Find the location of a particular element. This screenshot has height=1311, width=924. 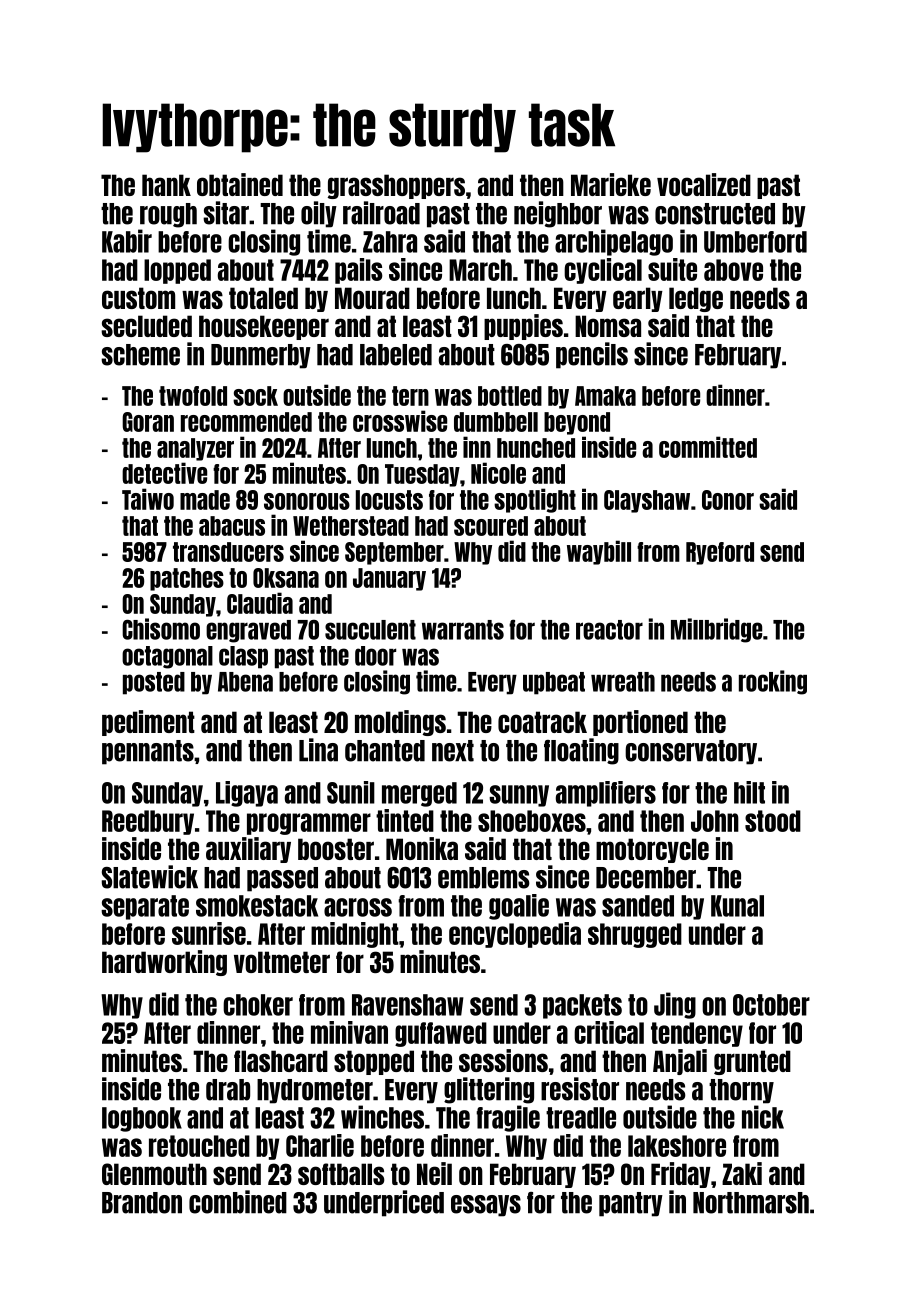

Clayshaw is located at coordinates (647, 501).
